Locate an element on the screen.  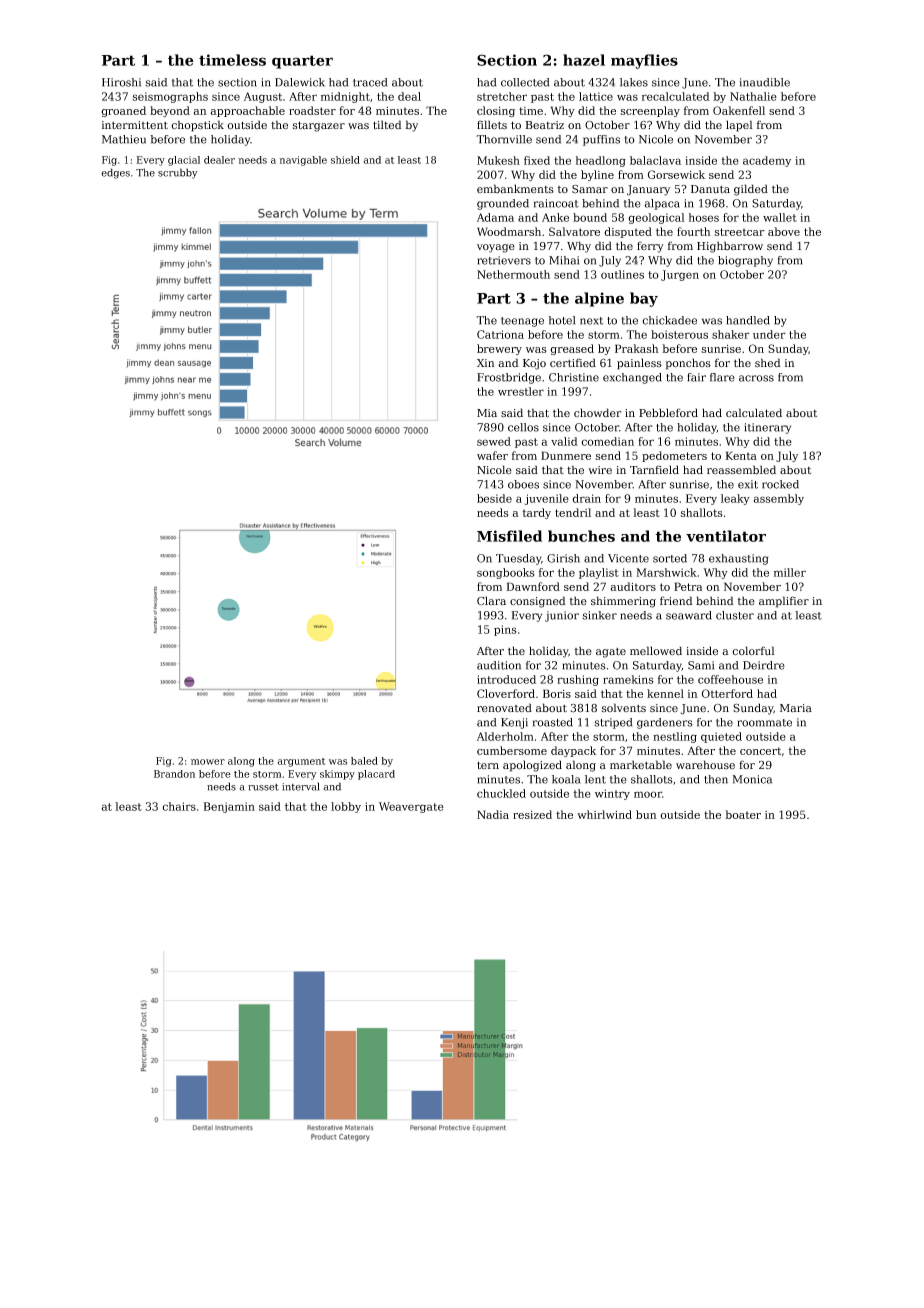
argument is located at coordinates (301, 762).
